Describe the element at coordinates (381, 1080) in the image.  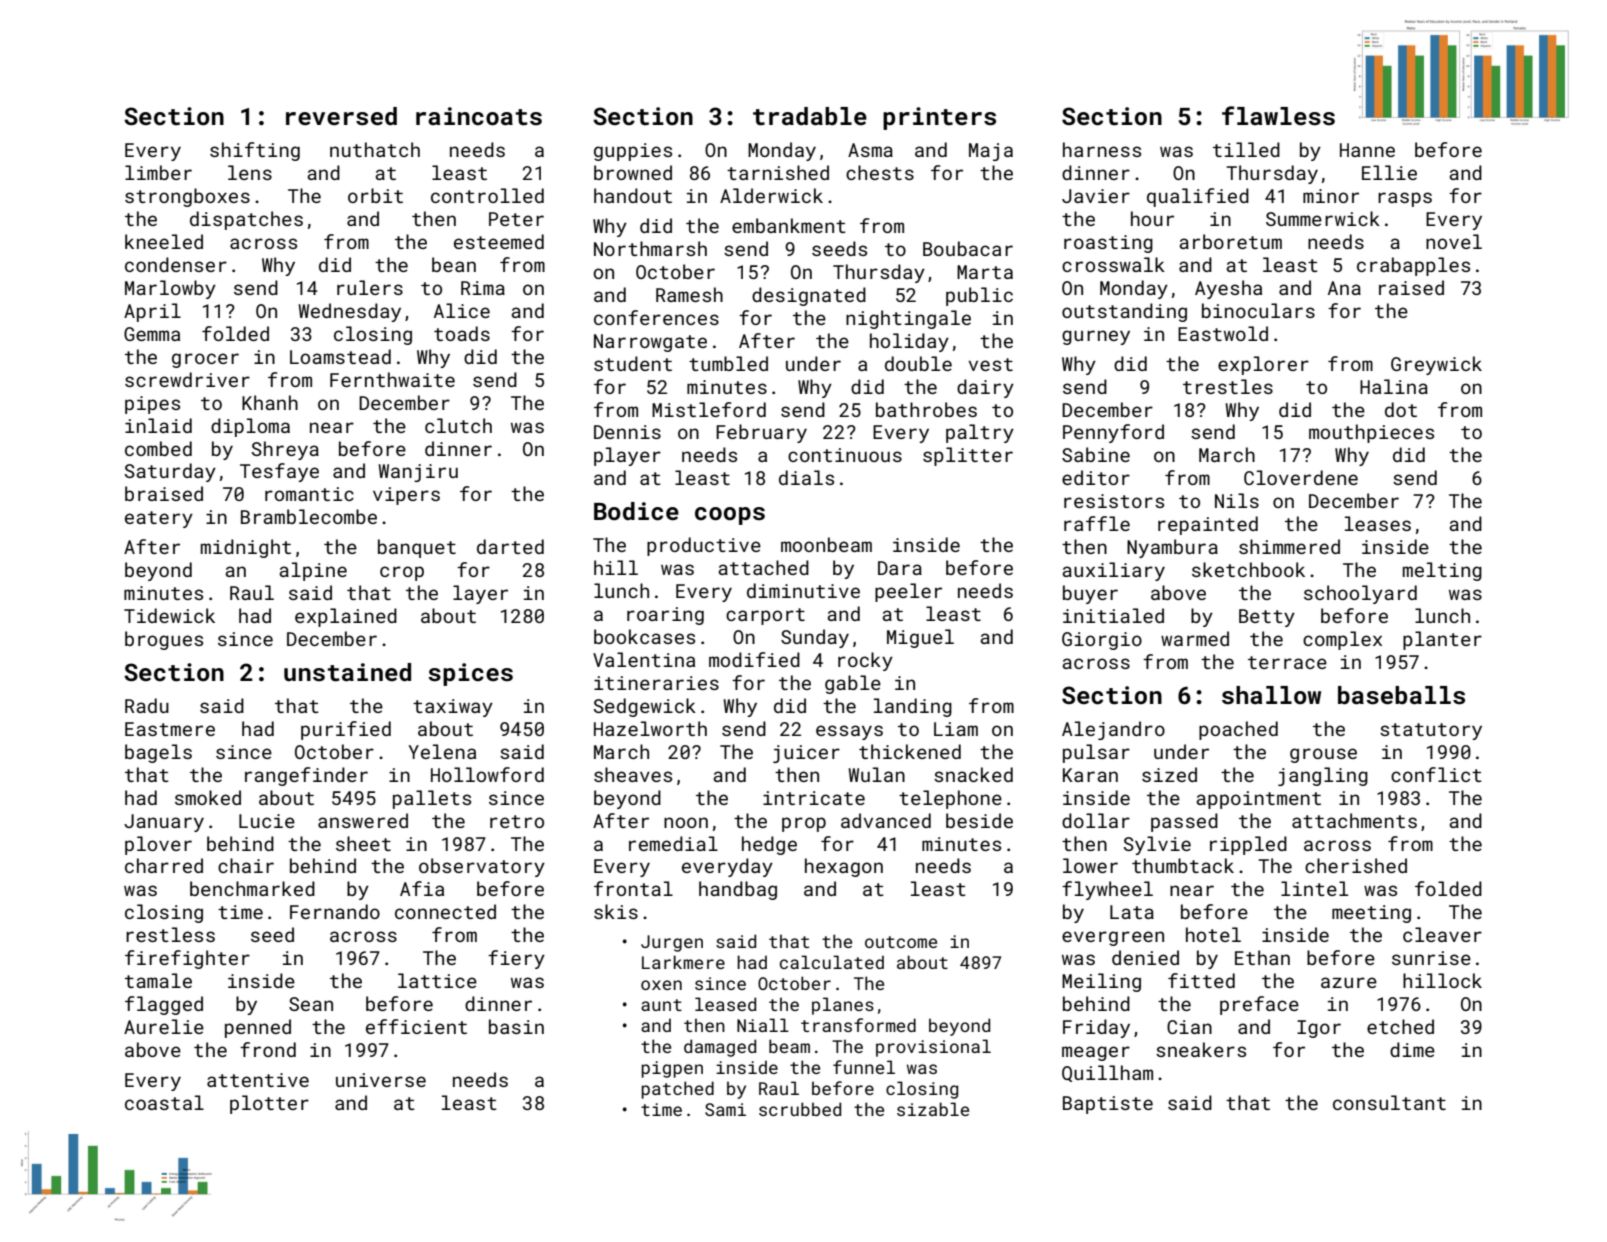
I see `universe` at that location.
